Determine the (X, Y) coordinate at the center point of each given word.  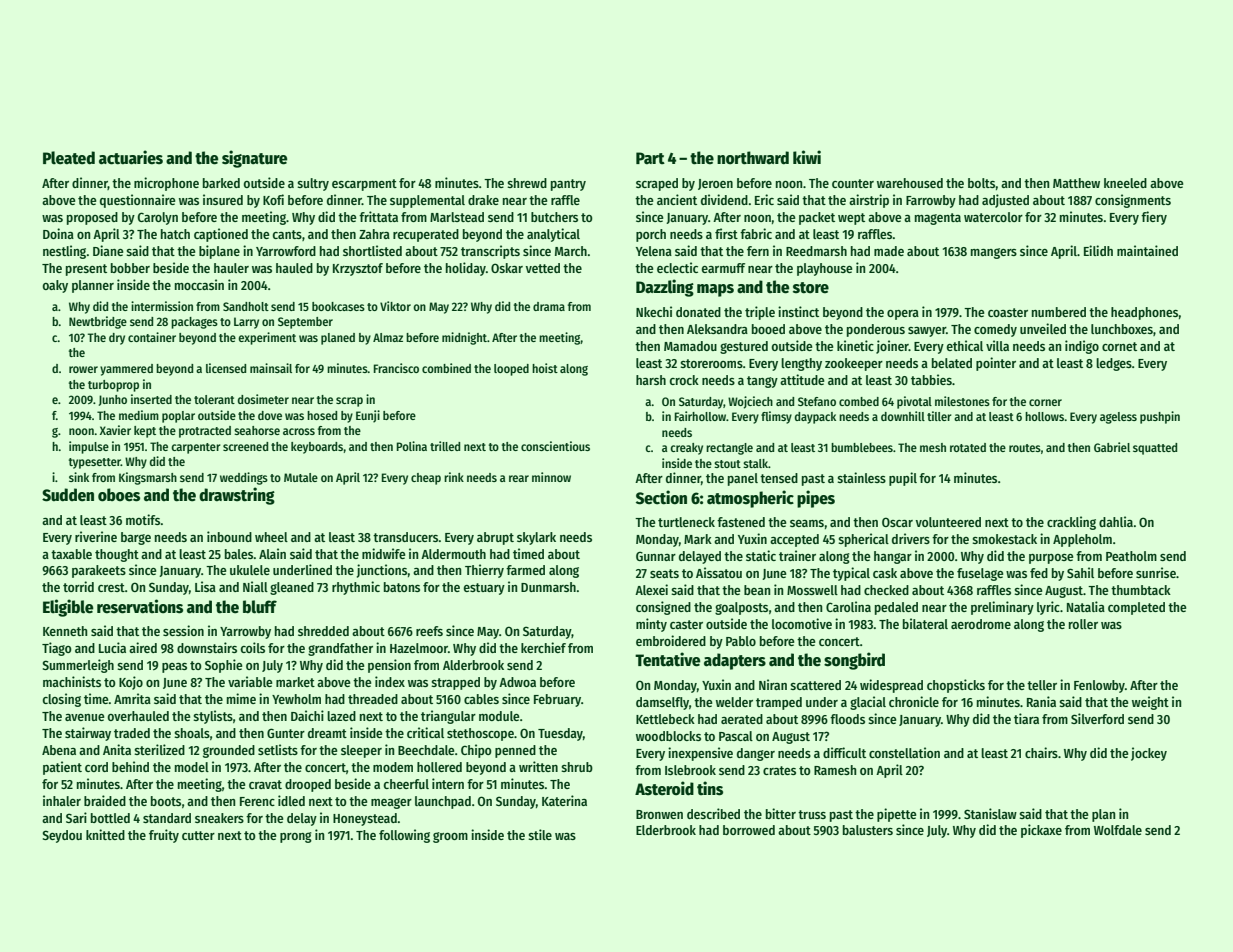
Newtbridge (98, 322)
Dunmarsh (548, 587)
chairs (1041, 752)
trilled (445, 446)
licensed (226, 368)
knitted (105, 834)
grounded (229, 751)
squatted (1155, 449)
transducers (406, 537)
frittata (378, 216)
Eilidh (1098, 250)
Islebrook (690, 770)
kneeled (1125, 183)
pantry (568, 185)
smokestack (1004, 539)
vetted (543, 268)
